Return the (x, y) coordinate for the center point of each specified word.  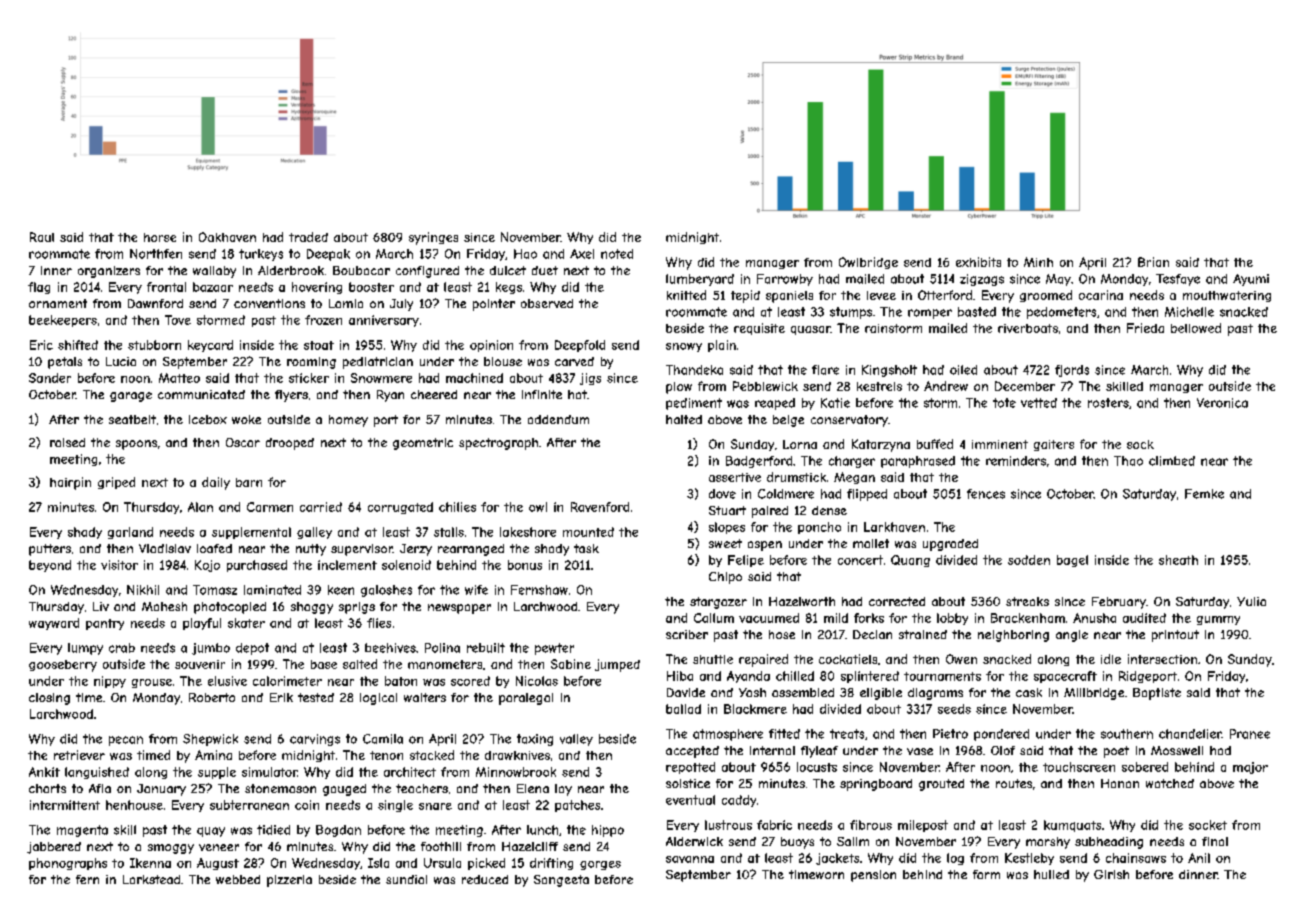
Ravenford (600, 507)
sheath (1178, 560)
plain (722, 346)
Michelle (1189, 312)
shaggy (312, 608)
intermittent (65, 805)
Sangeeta (561, 881)
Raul (42, 237)
